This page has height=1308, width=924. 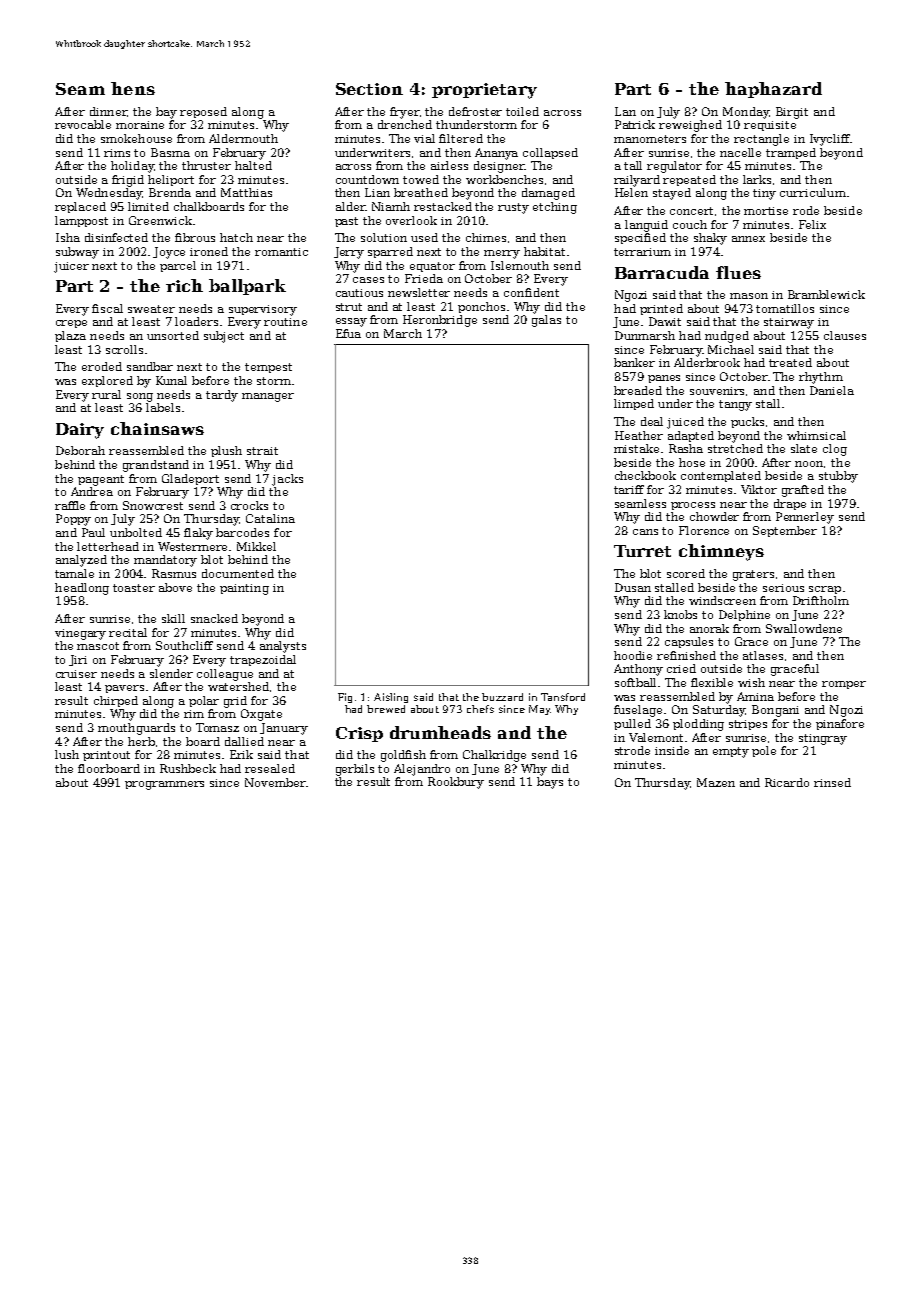 What do you see at coordinates (636, 448) in the page?
I see `mistake` at bounding box center [636, 448].
